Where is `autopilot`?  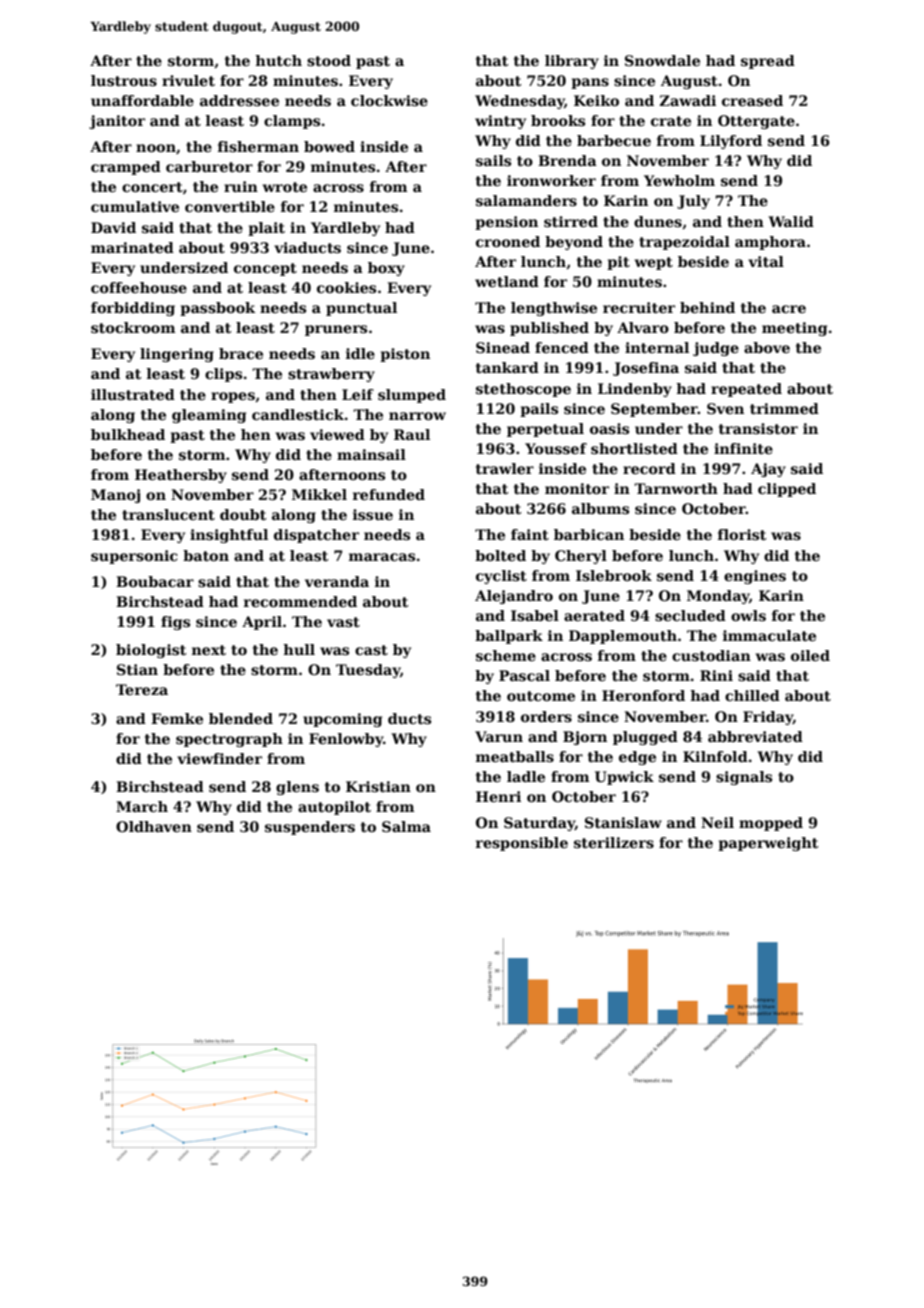
autopilot is located at coordinates (334, 808).
